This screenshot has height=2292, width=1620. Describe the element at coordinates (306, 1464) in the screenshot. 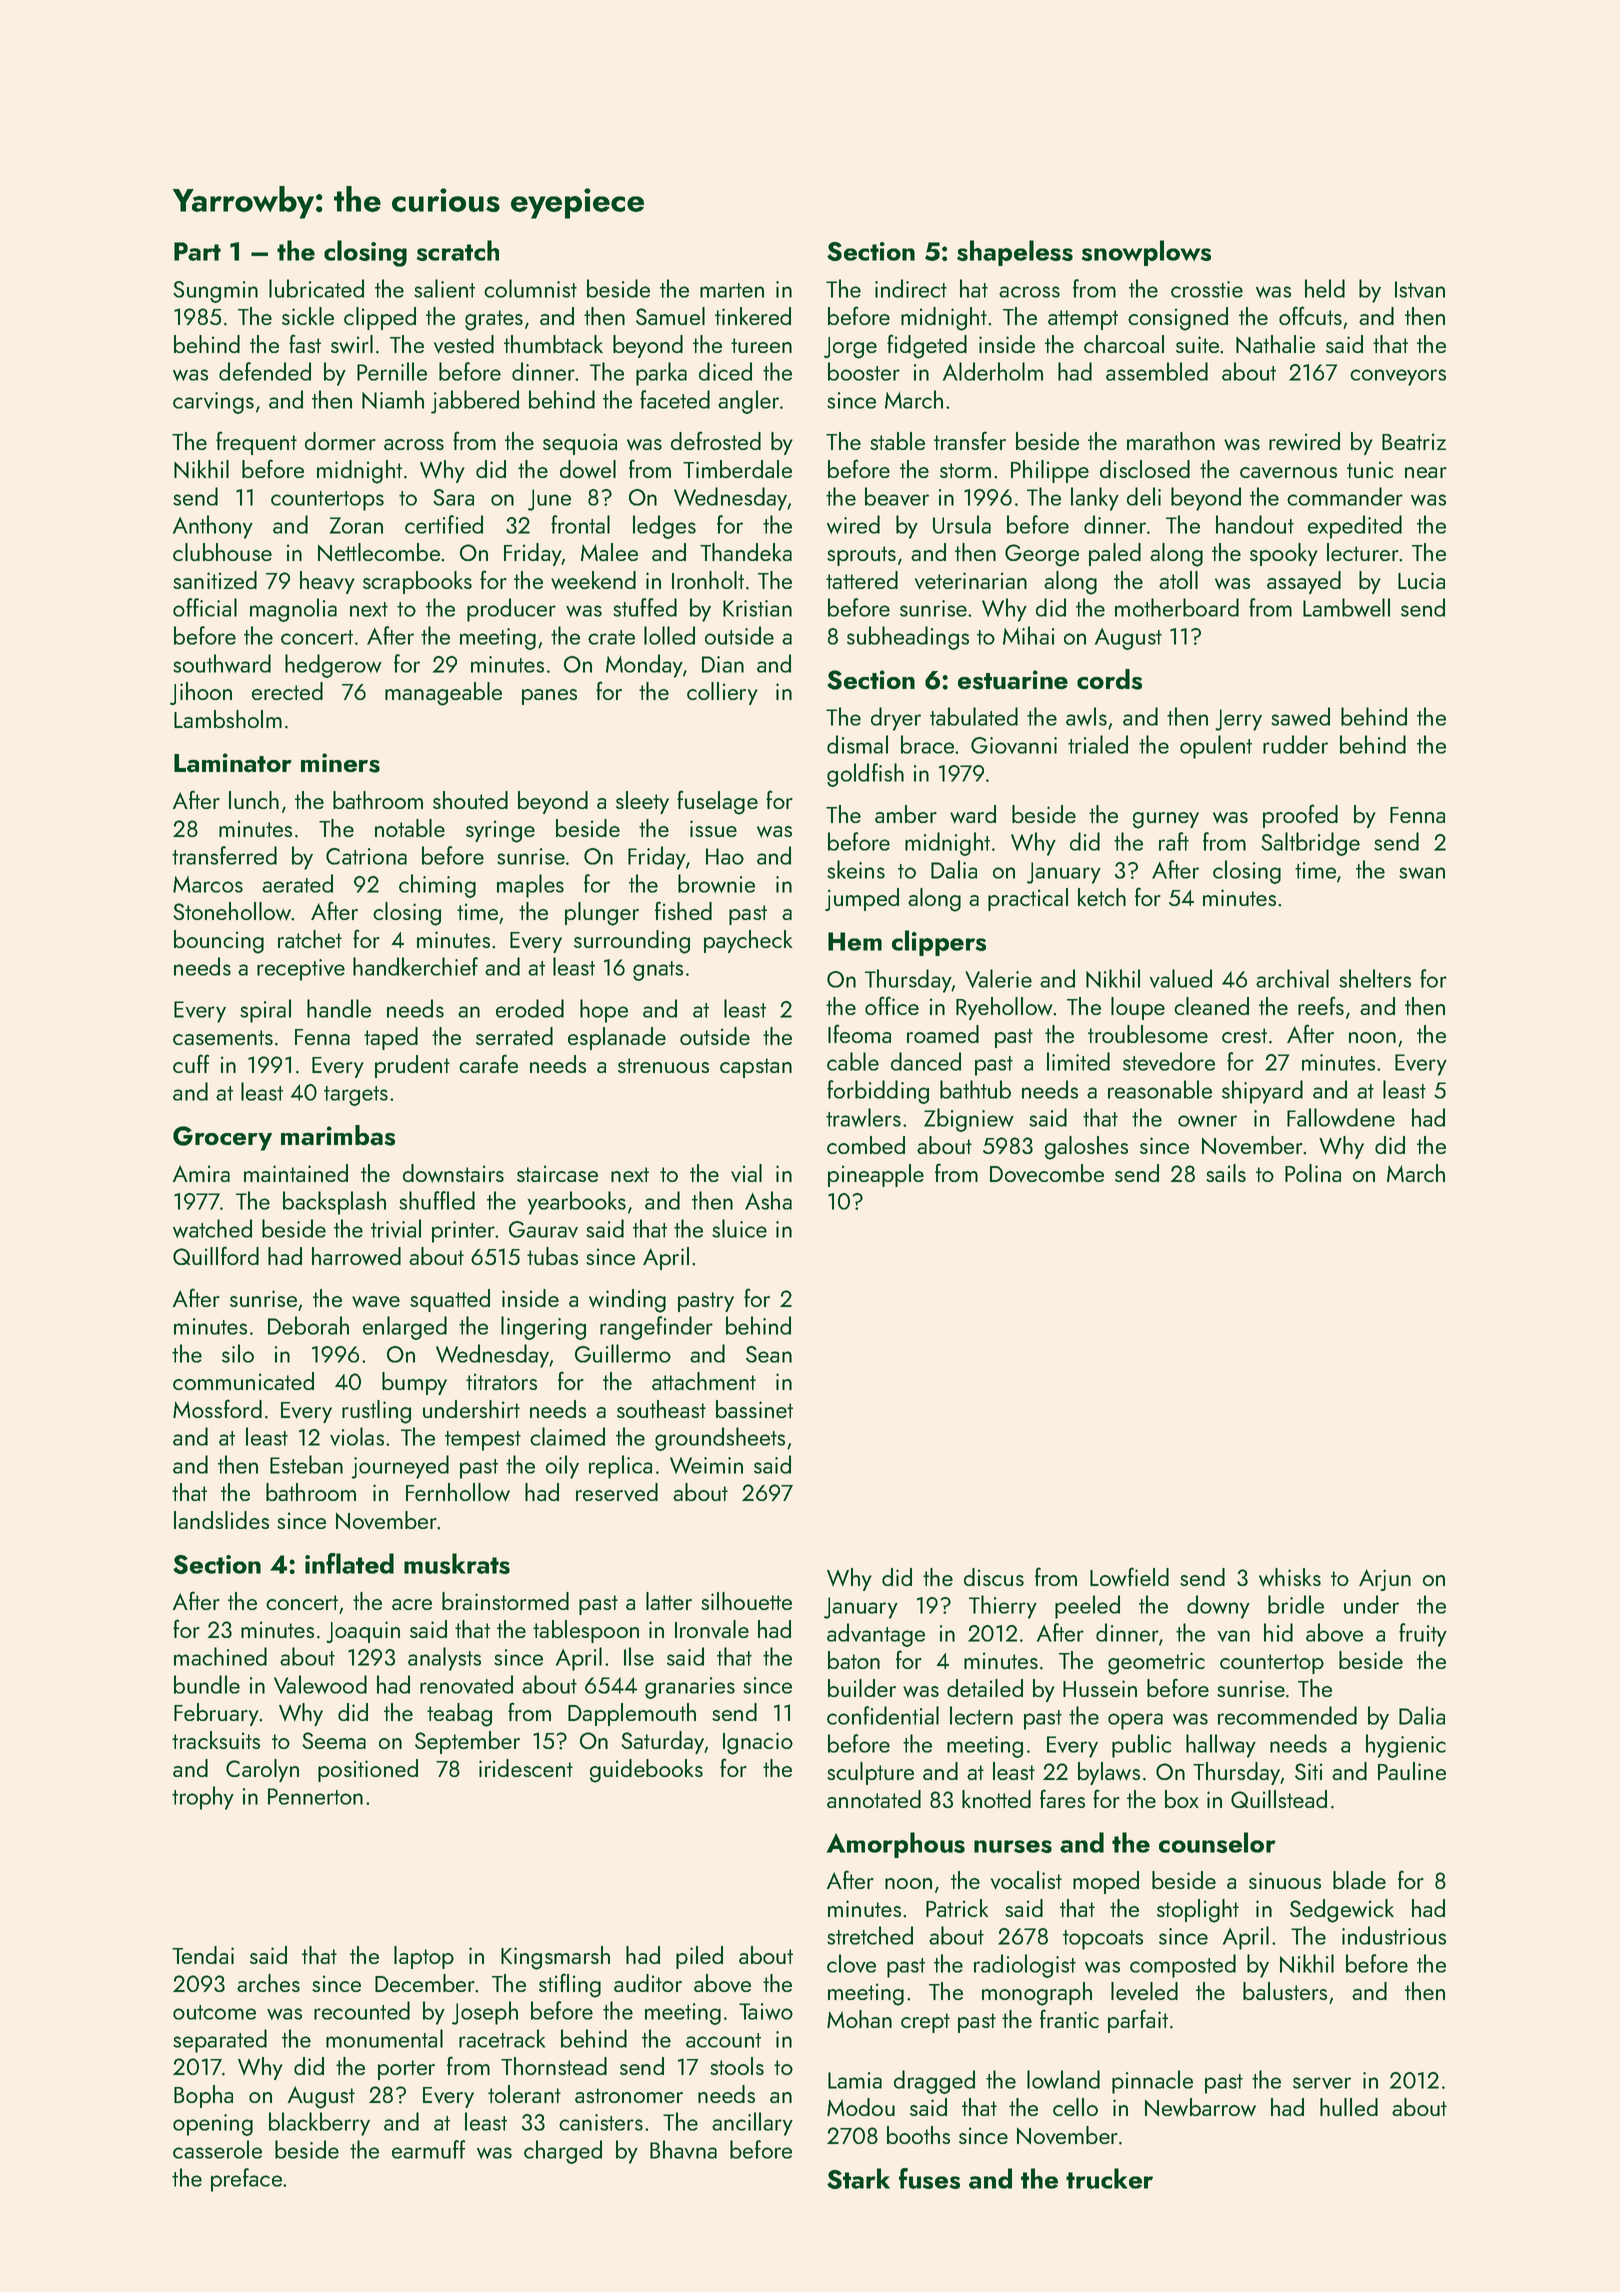

I see `Esteban` at that location.
